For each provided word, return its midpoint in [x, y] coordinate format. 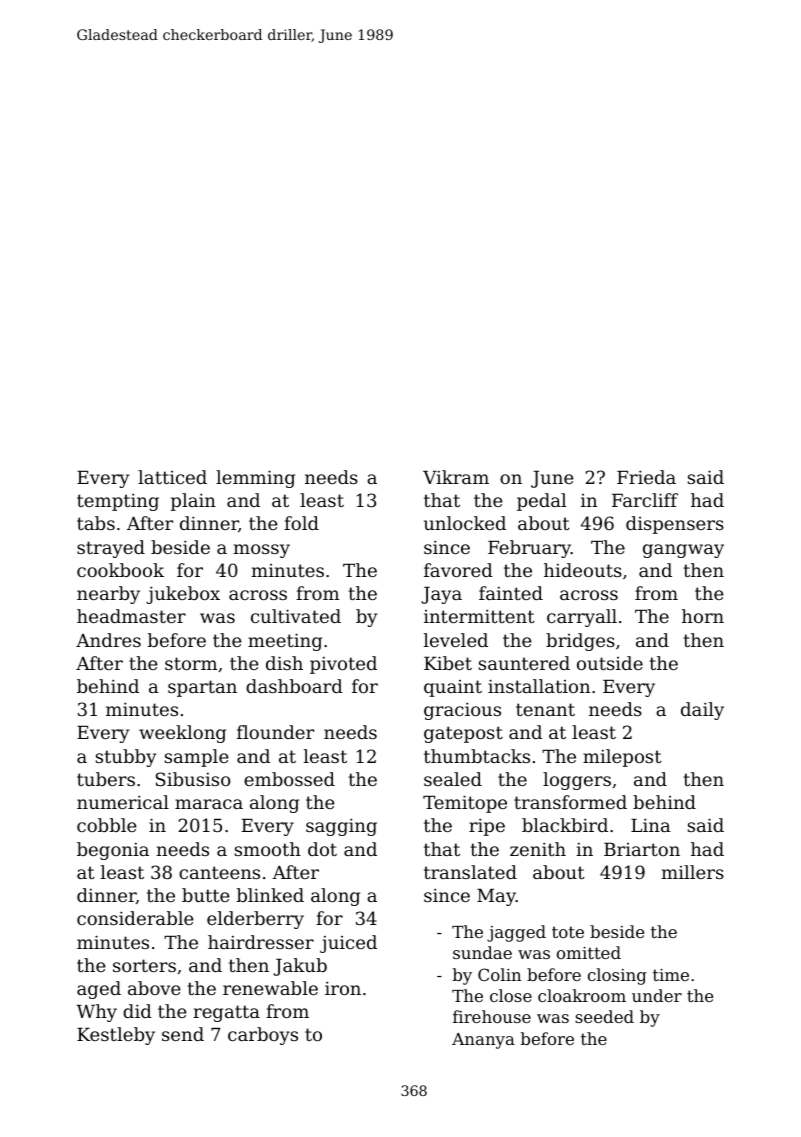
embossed [289, 779]
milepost [622, 758]
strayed [111, 549]
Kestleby [116, 1036]
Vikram [456, 477]
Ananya [483, 1041]
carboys [263, 1036]
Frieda [646, 477]
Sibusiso [193, 779]
